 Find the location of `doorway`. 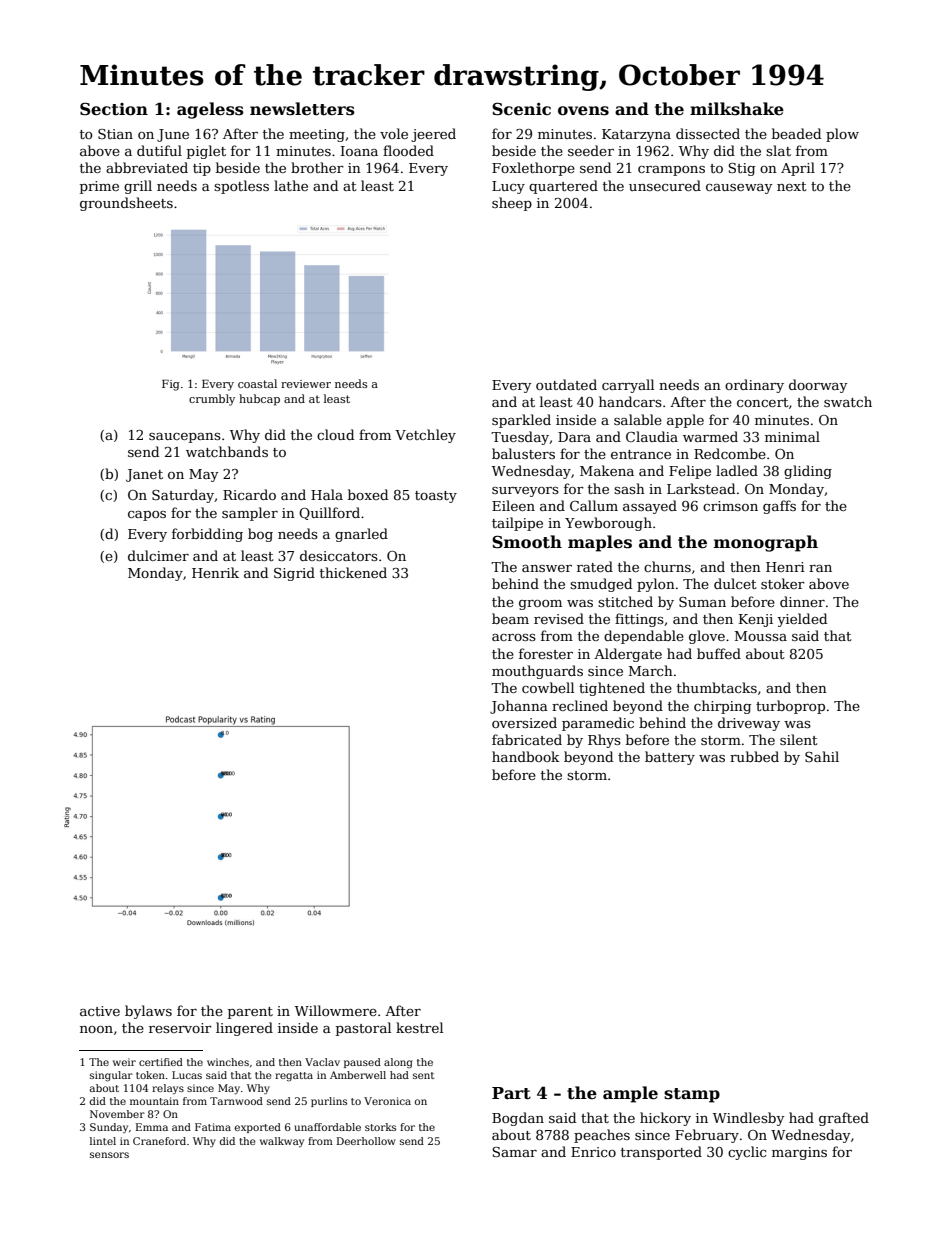

doorway is located at coordinates (818, 386).
